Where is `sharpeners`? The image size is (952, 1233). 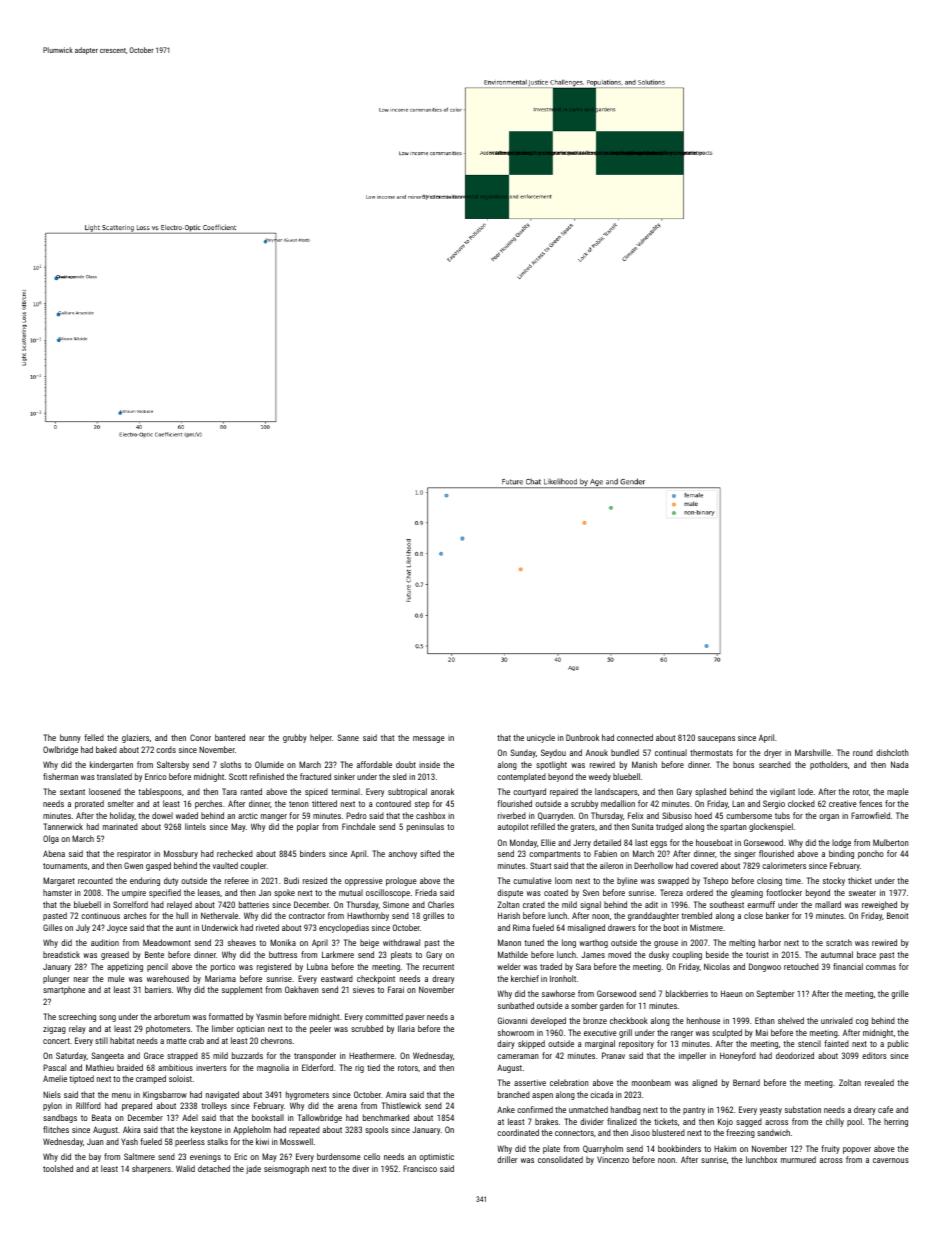 sharpeners is located at coordinates (151, 1169).
